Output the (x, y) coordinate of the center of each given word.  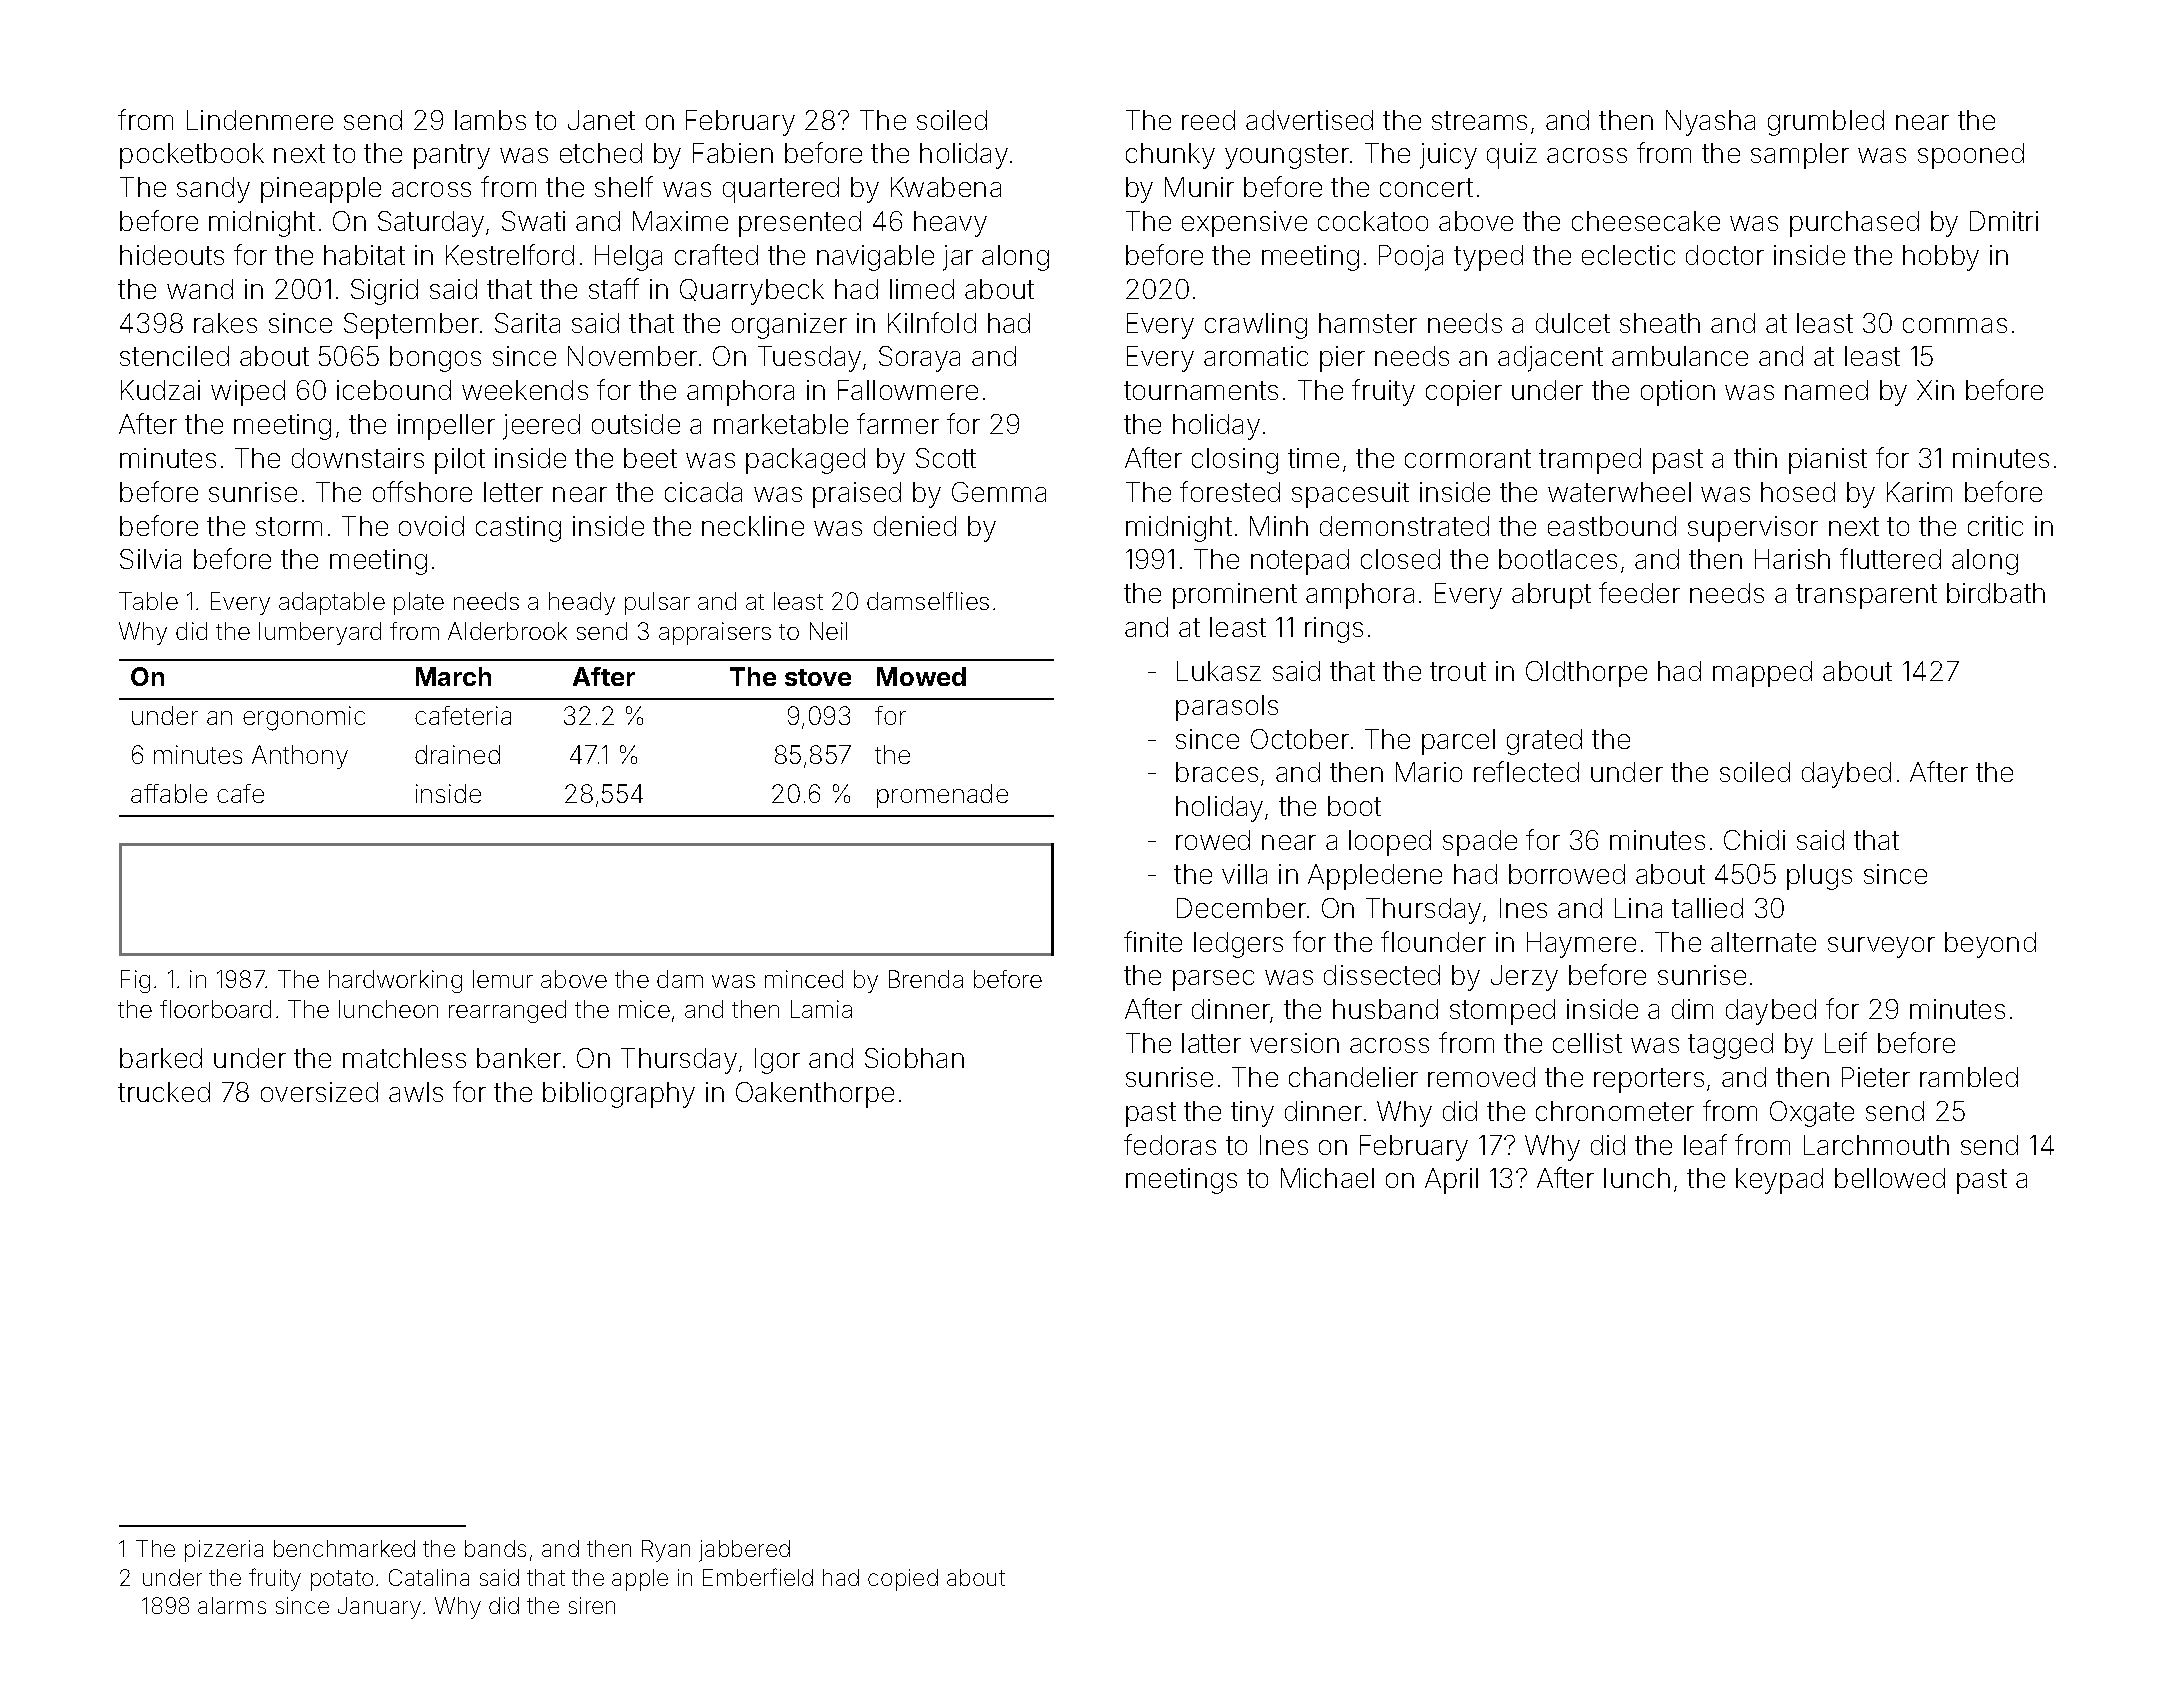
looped (1390, 843)
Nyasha (1710, 123)
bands (495, 1548)
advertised (1309, 120)
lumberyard (320, 633)
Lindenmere (260, 120)
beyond (1990, 945)
